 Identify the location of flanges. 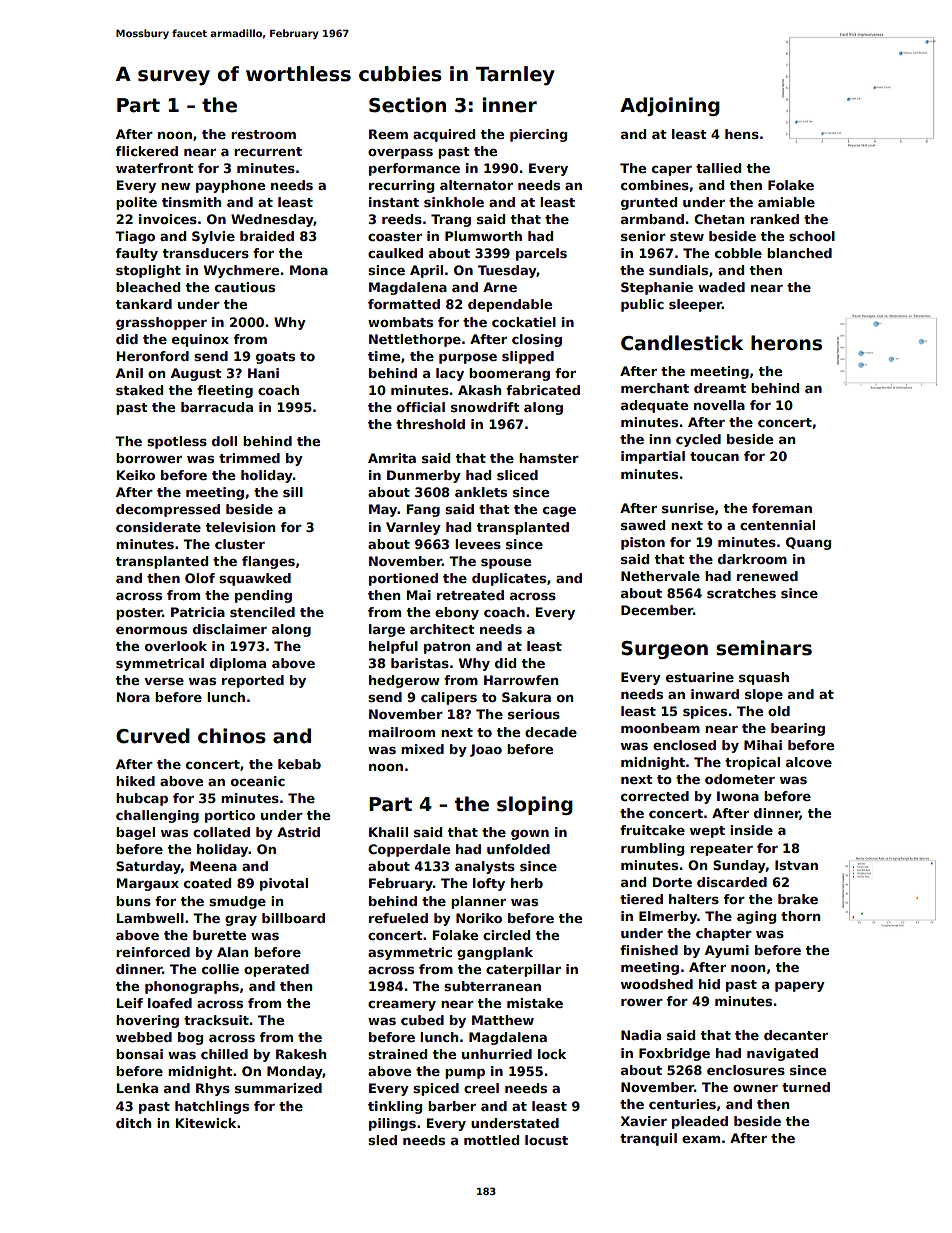
(268, 562).
